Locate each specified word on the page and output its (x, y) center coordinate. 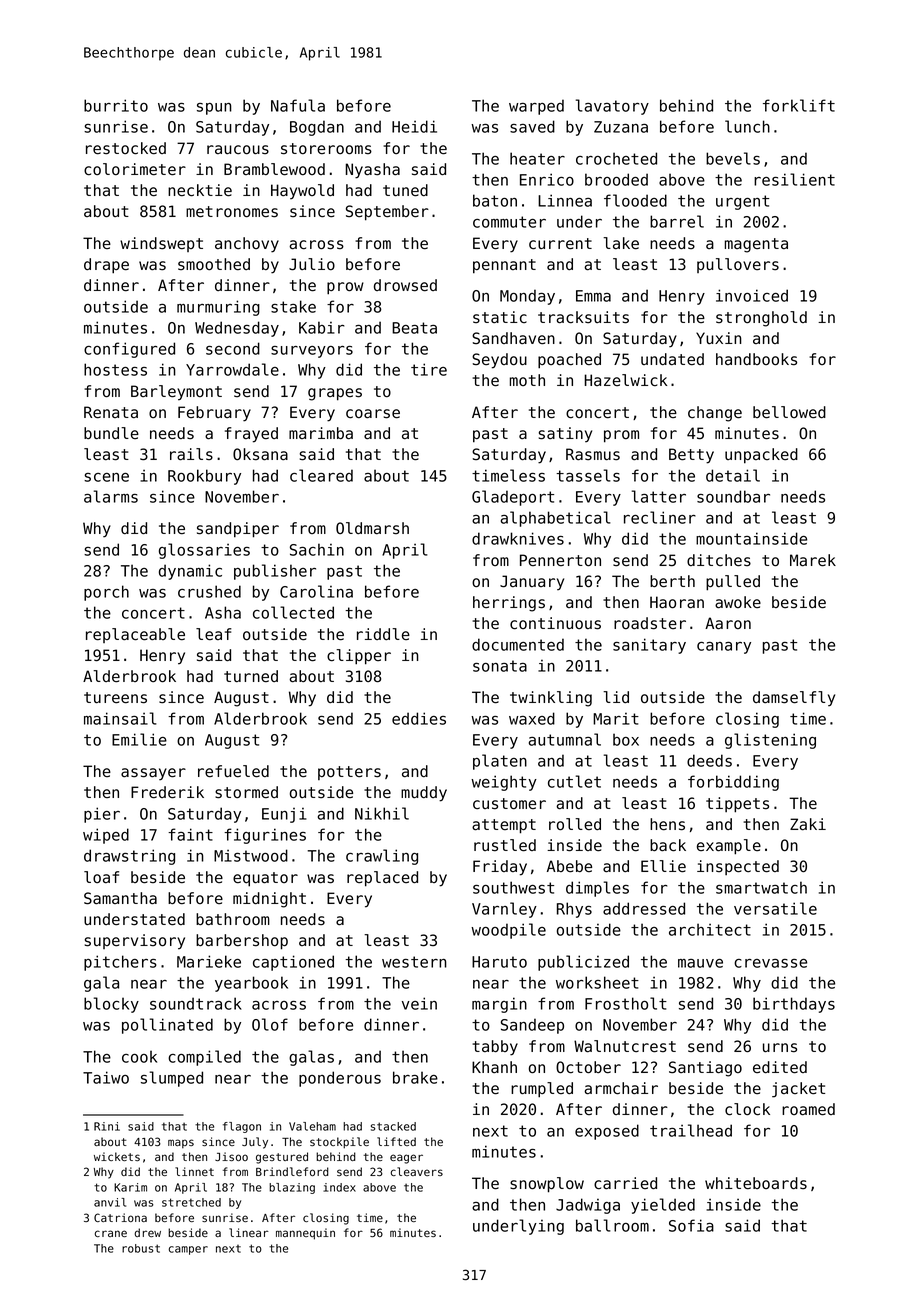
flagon (242, 1127)
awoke (738, 602)
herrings (509, 604)
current (560, 244)
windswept (161, 244)
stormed (246, 792)
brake (415, 1077)
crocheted (616, 158)
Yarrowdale (232, 369)
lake (621, 243)
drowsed (405, 285)
